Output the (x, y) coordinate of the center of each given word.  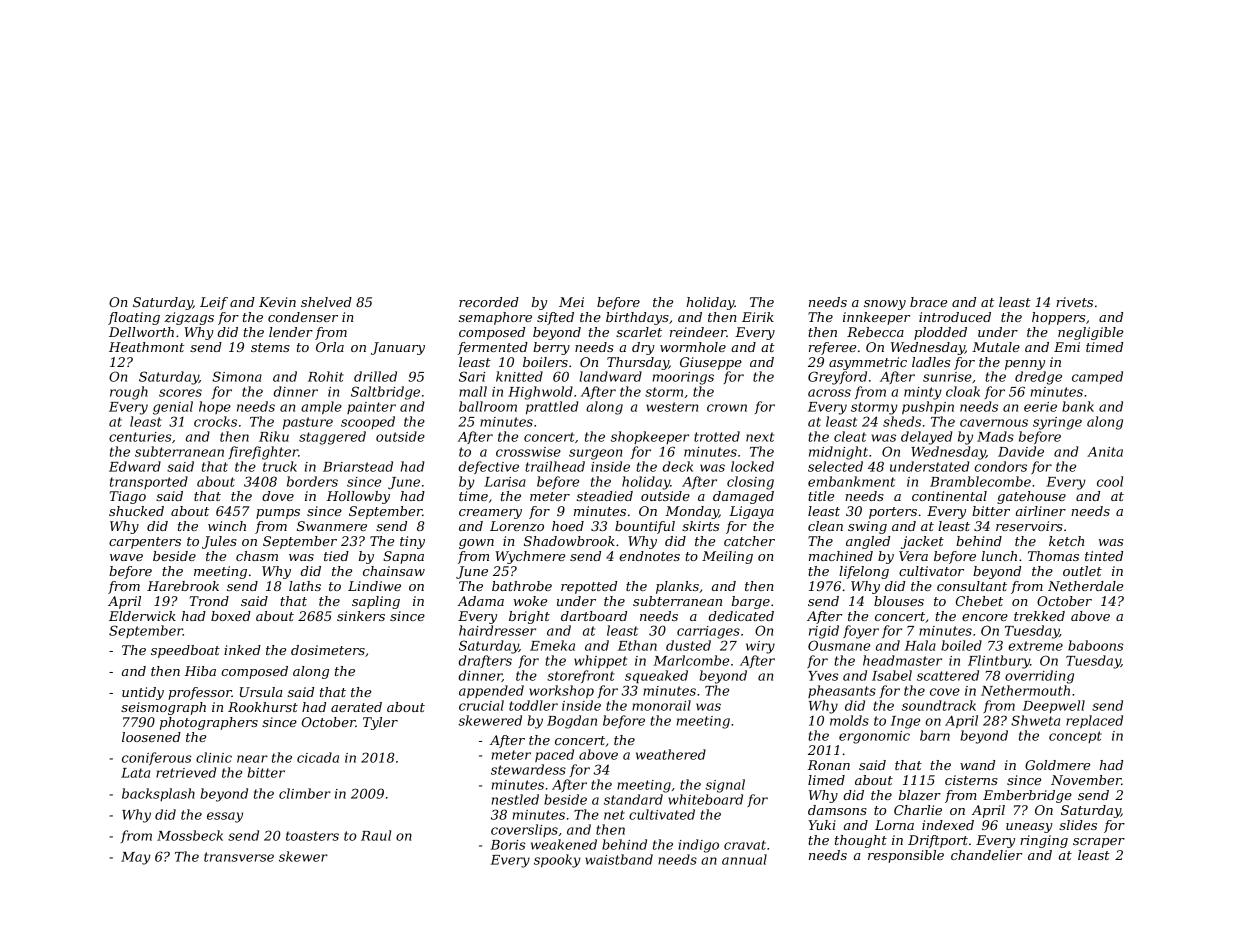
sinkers (361, 616)
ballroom (488, 406)
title (821, 496)
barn (935, 735)
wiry (760, 647)
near (252, 759)
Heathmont (146, 347)
